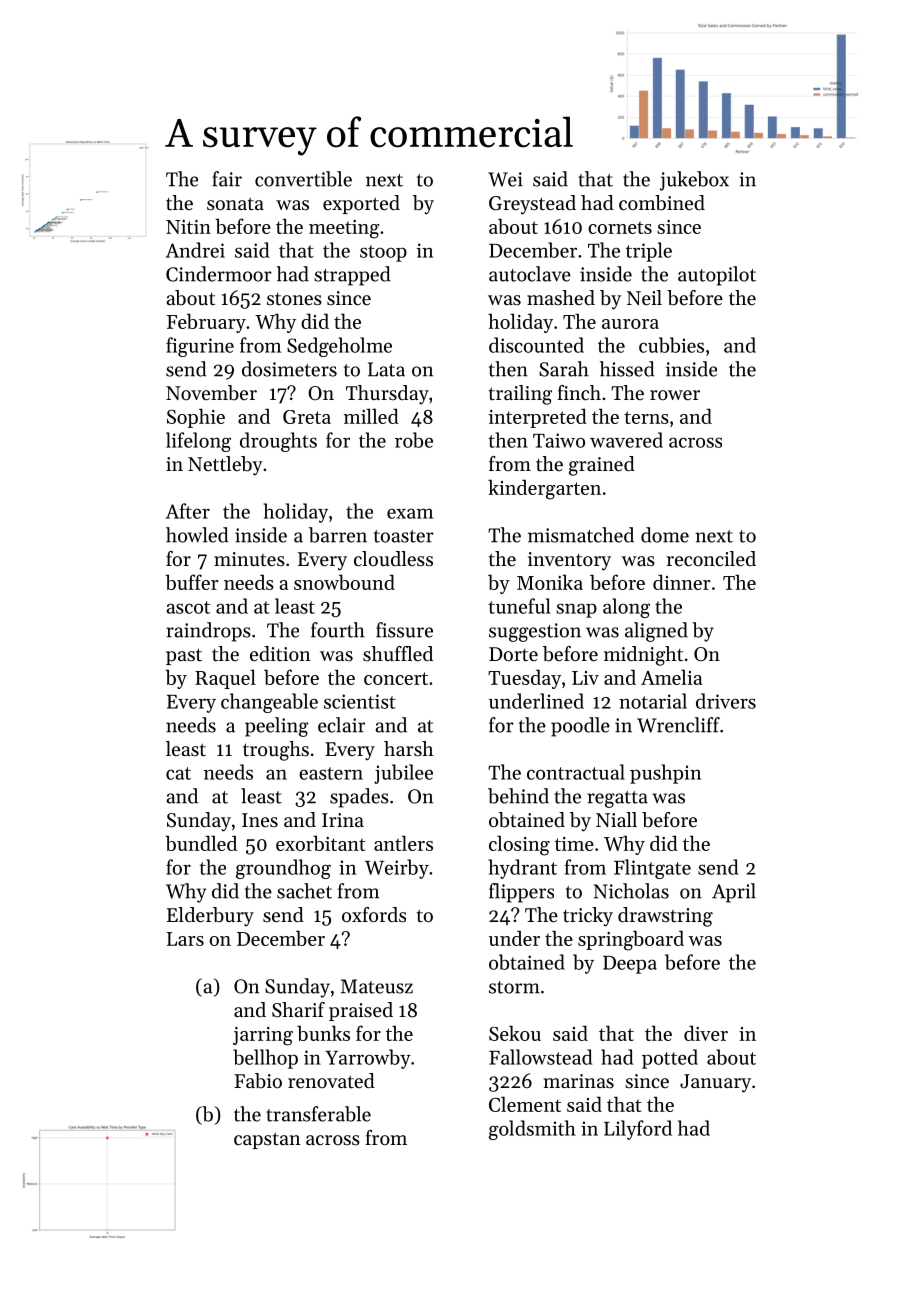 The height and width of the image is (1308, 922). Describe the element at coordinates (201, 843) in the image. I see `bundled` at that location.
